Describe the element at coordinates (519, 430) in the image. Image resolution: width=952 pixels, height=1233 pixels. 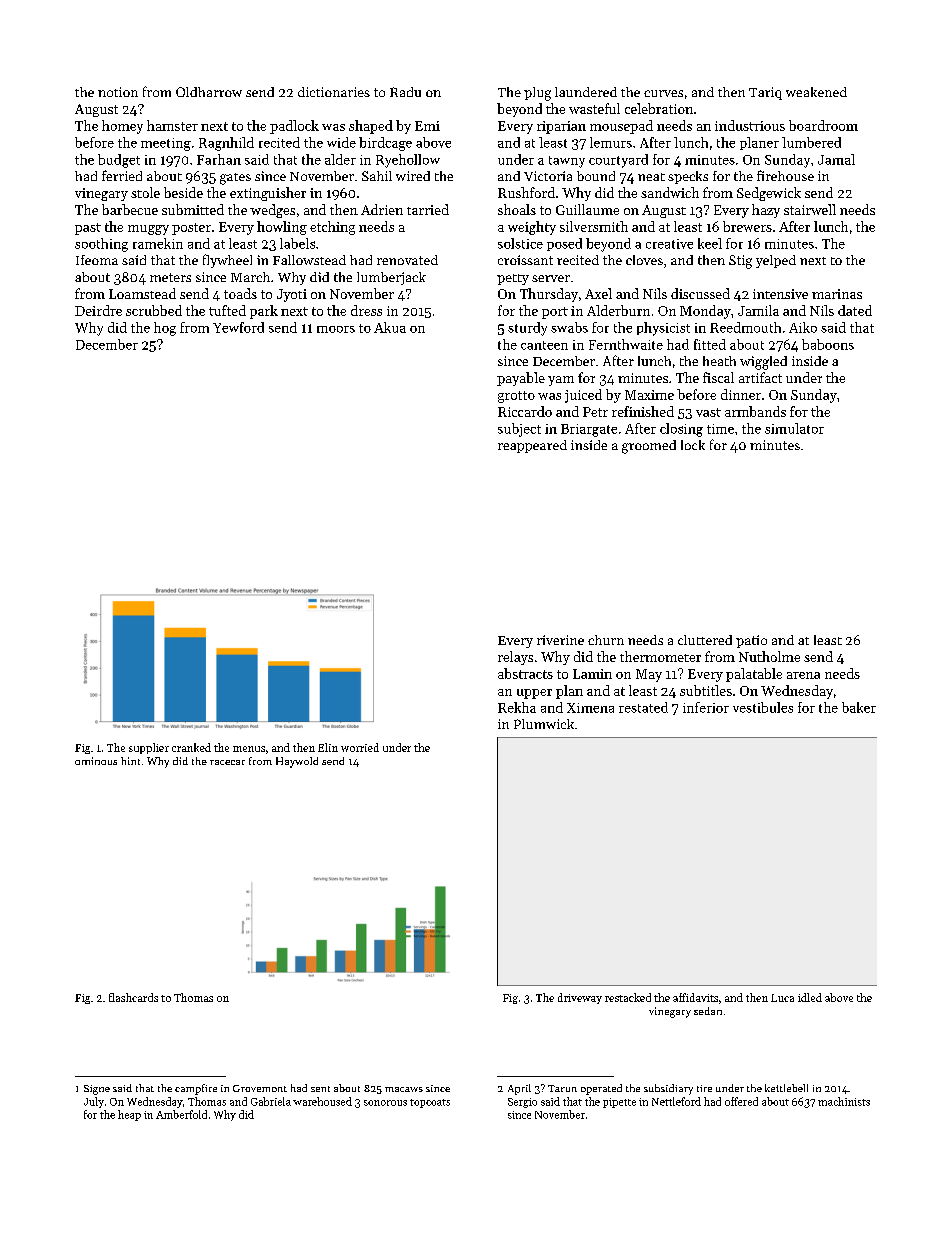
I see `subject` at that location.
